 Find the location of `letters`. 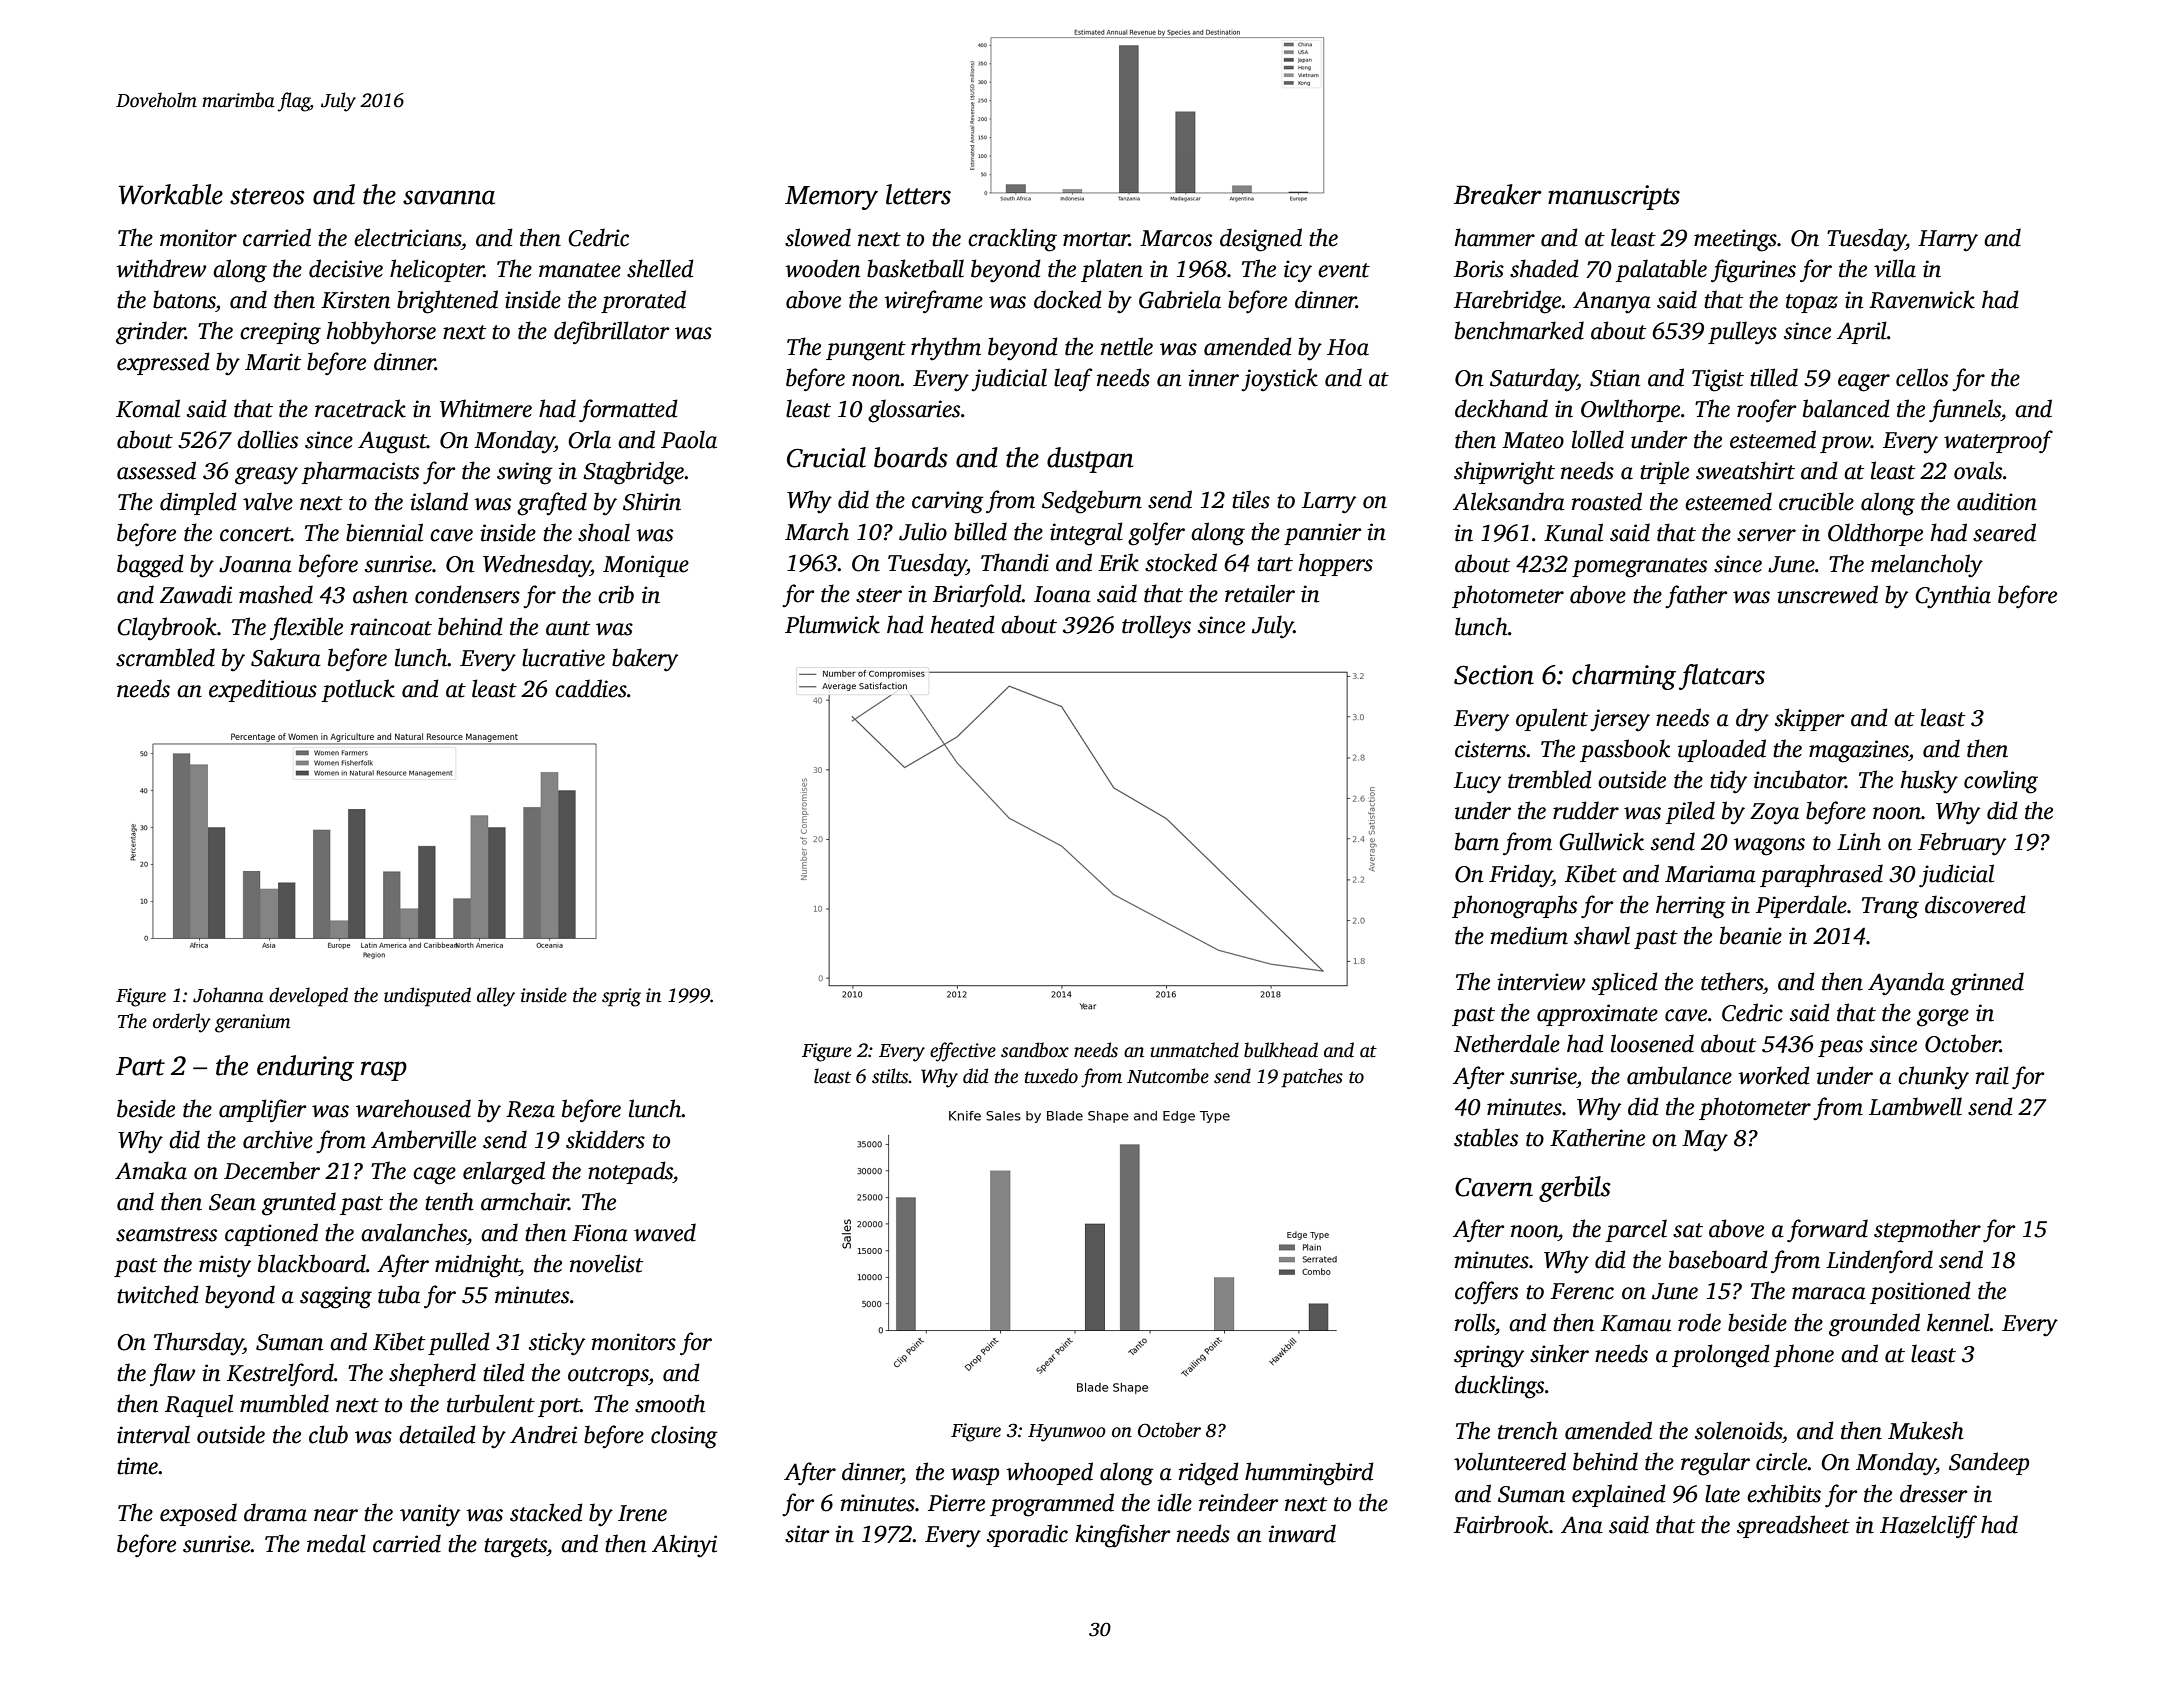

letters is located at coordinates (918, 194).
